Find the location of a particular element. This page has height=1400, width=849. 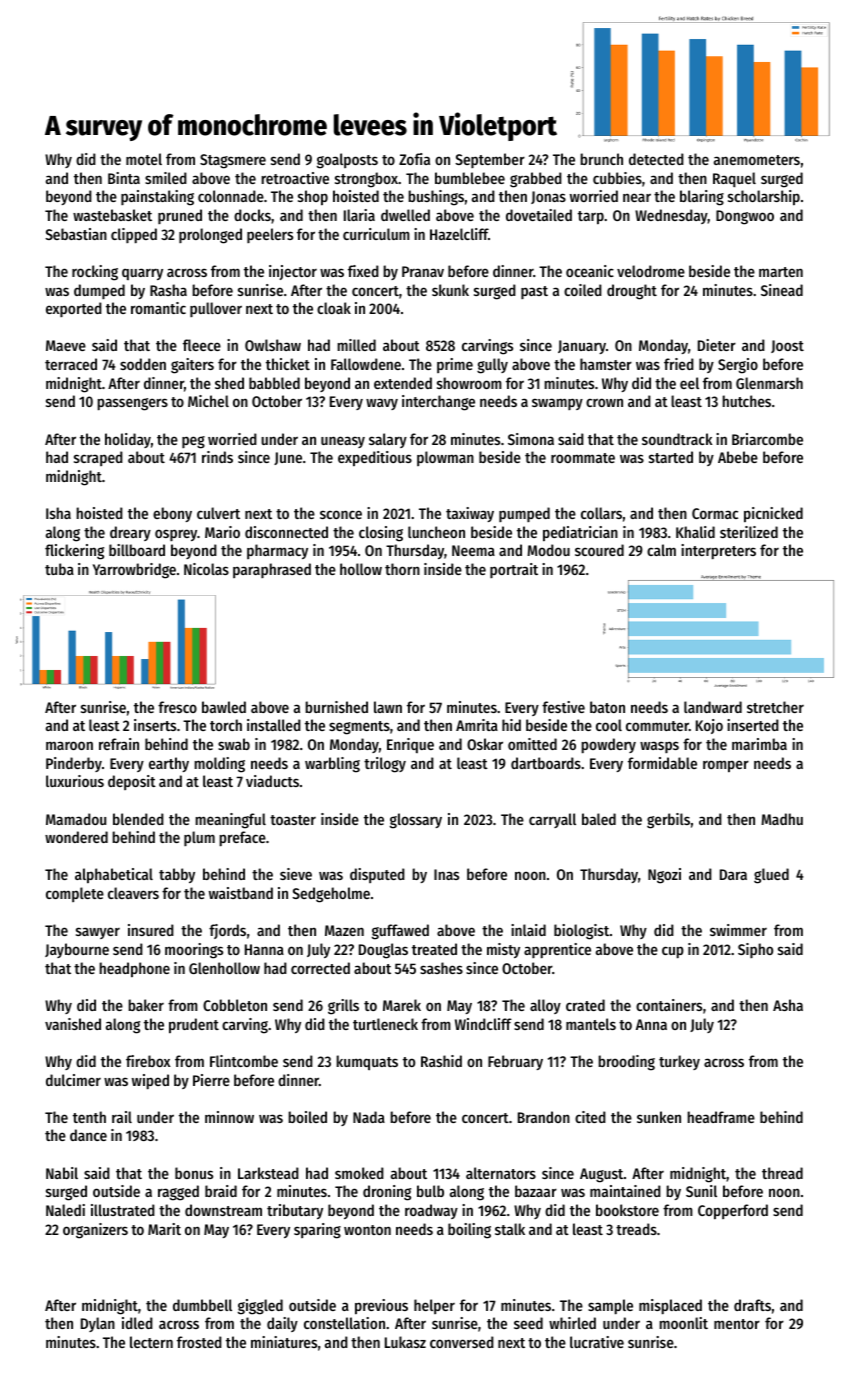

dreary is located at coordinates (130, 533).
